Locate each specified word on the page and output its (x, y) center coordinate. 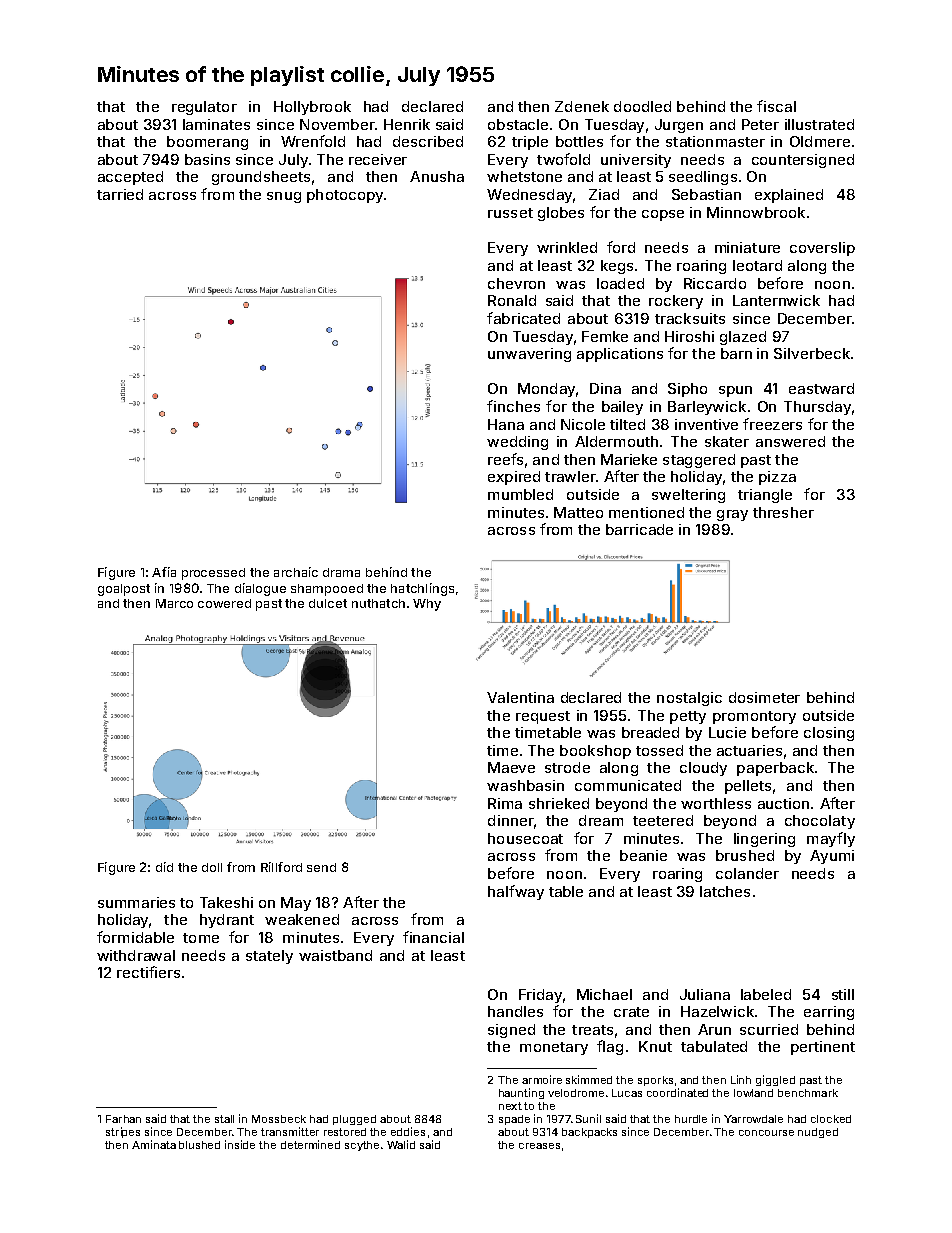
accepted (130, 178)
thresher (783, 512)
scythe (362, 1146)
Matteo (578, 512)
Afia (164, 572)
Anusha (437, 176)
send (321, 867)
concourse (766, 1133)
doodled (642, 106)
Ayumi (832, 857)
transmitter (290, 1131)
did (164, 867)
